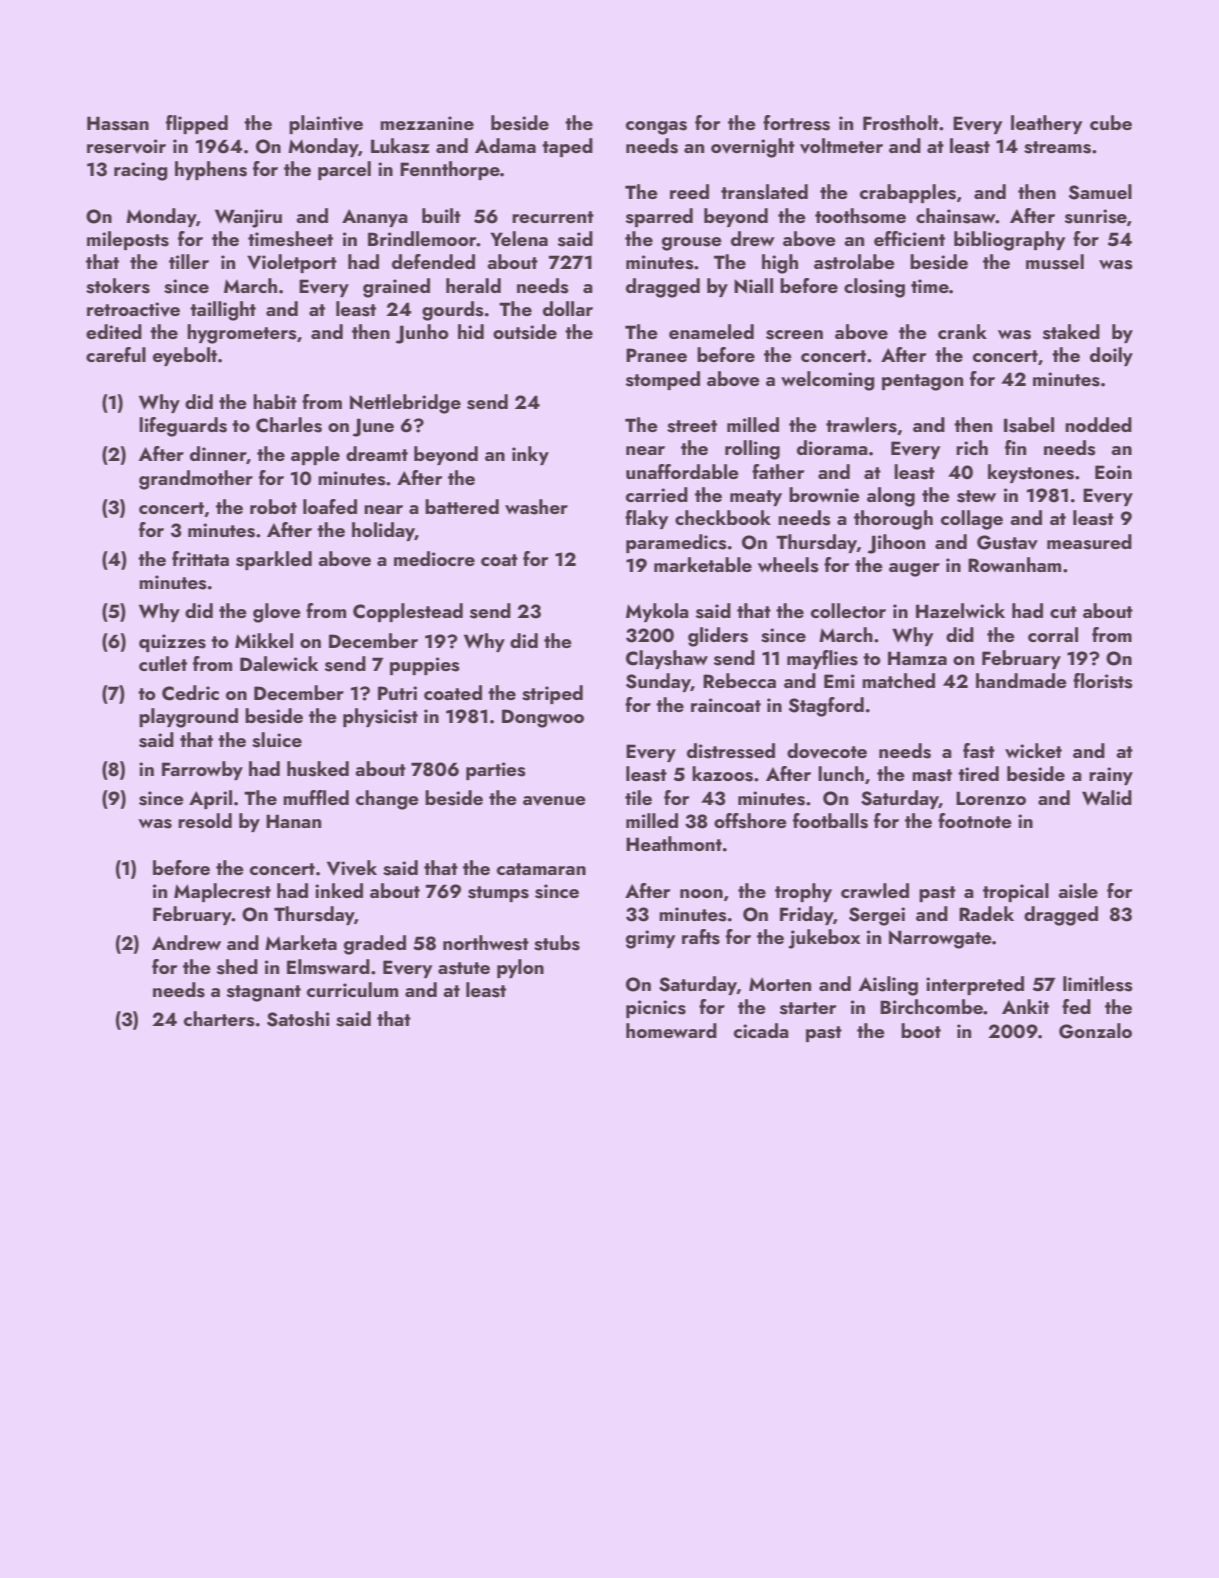  I want to click on congas, so click(656, 128).
